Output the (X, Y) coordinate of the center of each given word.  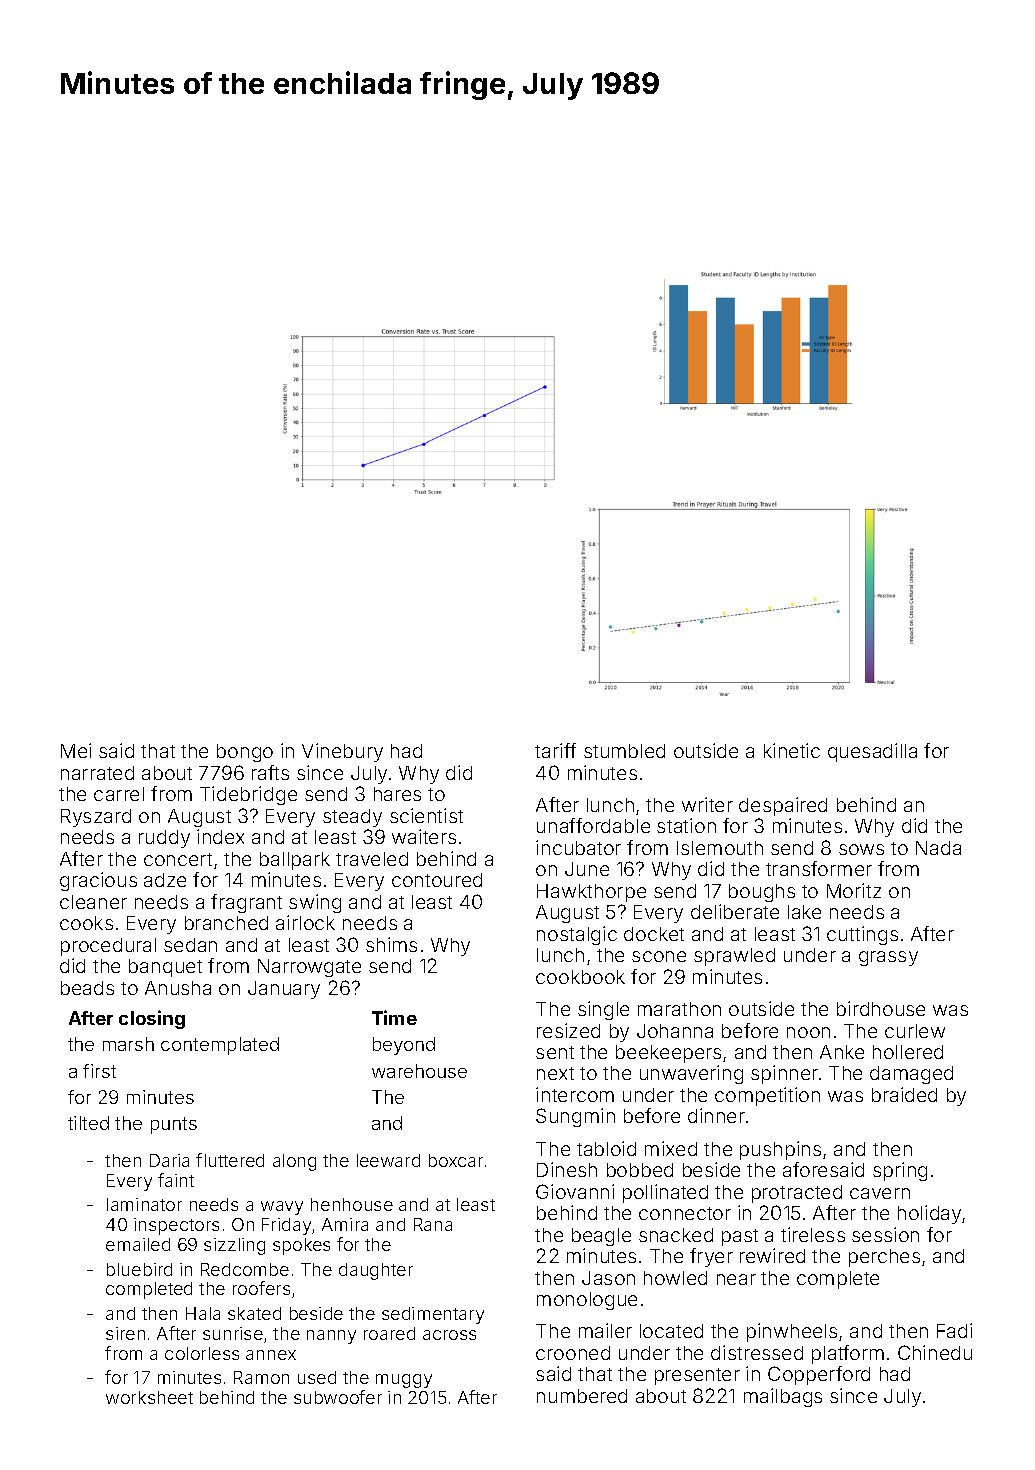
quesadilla (872, 752)
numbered (582, 1396)
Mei (76, 750)
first (99, 1071)
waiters (424, 836)
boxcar (456, 1160)
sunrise (233, 1333)
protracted (797, 1194)
